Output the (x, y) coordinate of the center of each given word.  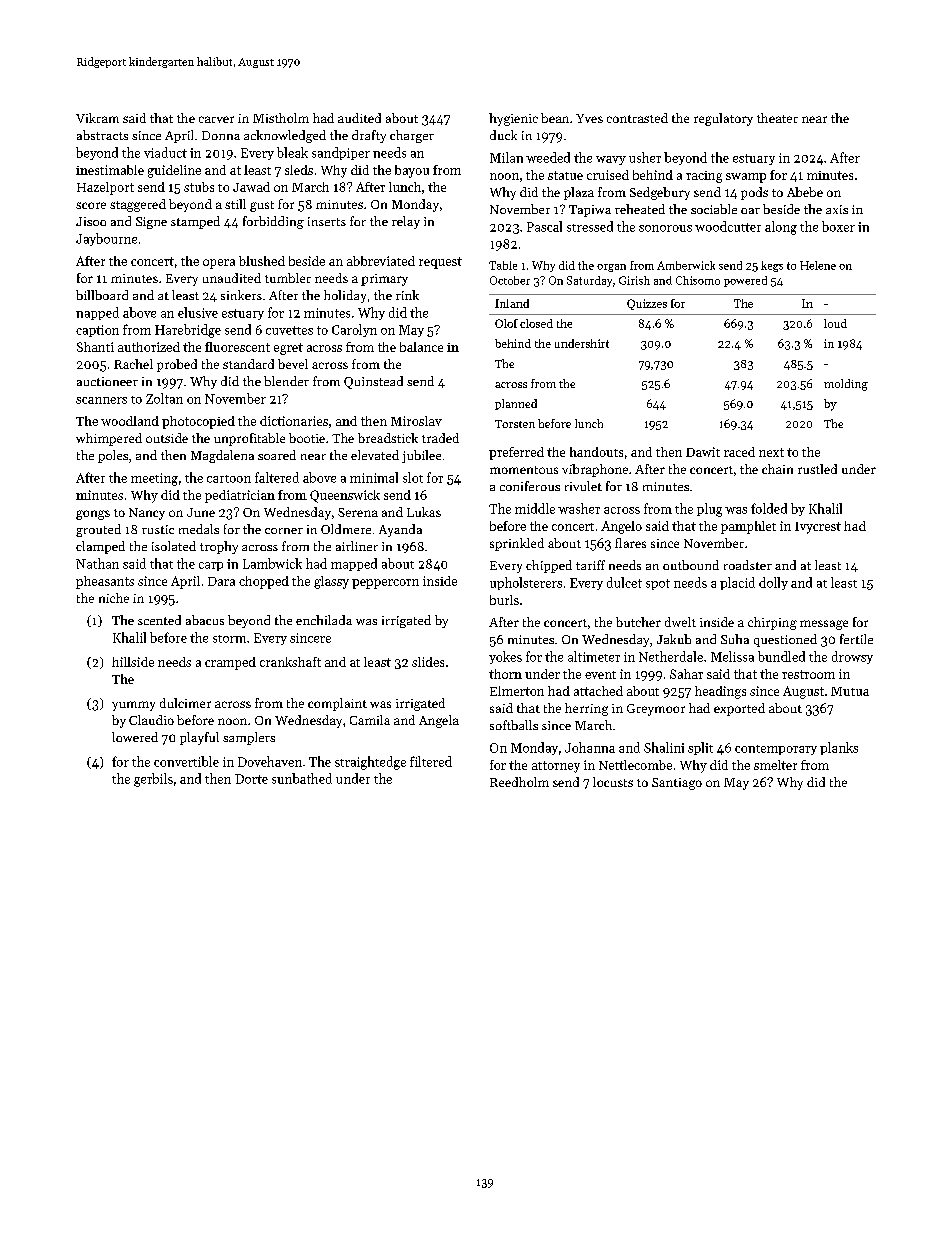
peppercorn (385, 584)
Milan (506, 157)
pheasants (105, 582)
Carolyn (354, 330)
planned (516, 404)
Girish (634, 280)
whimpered (109, 439)
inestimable (110, 170)
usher (645, 157)
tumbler (288, 278)
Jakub (674, 639)
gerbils (153, 780)
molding (846, 385)
